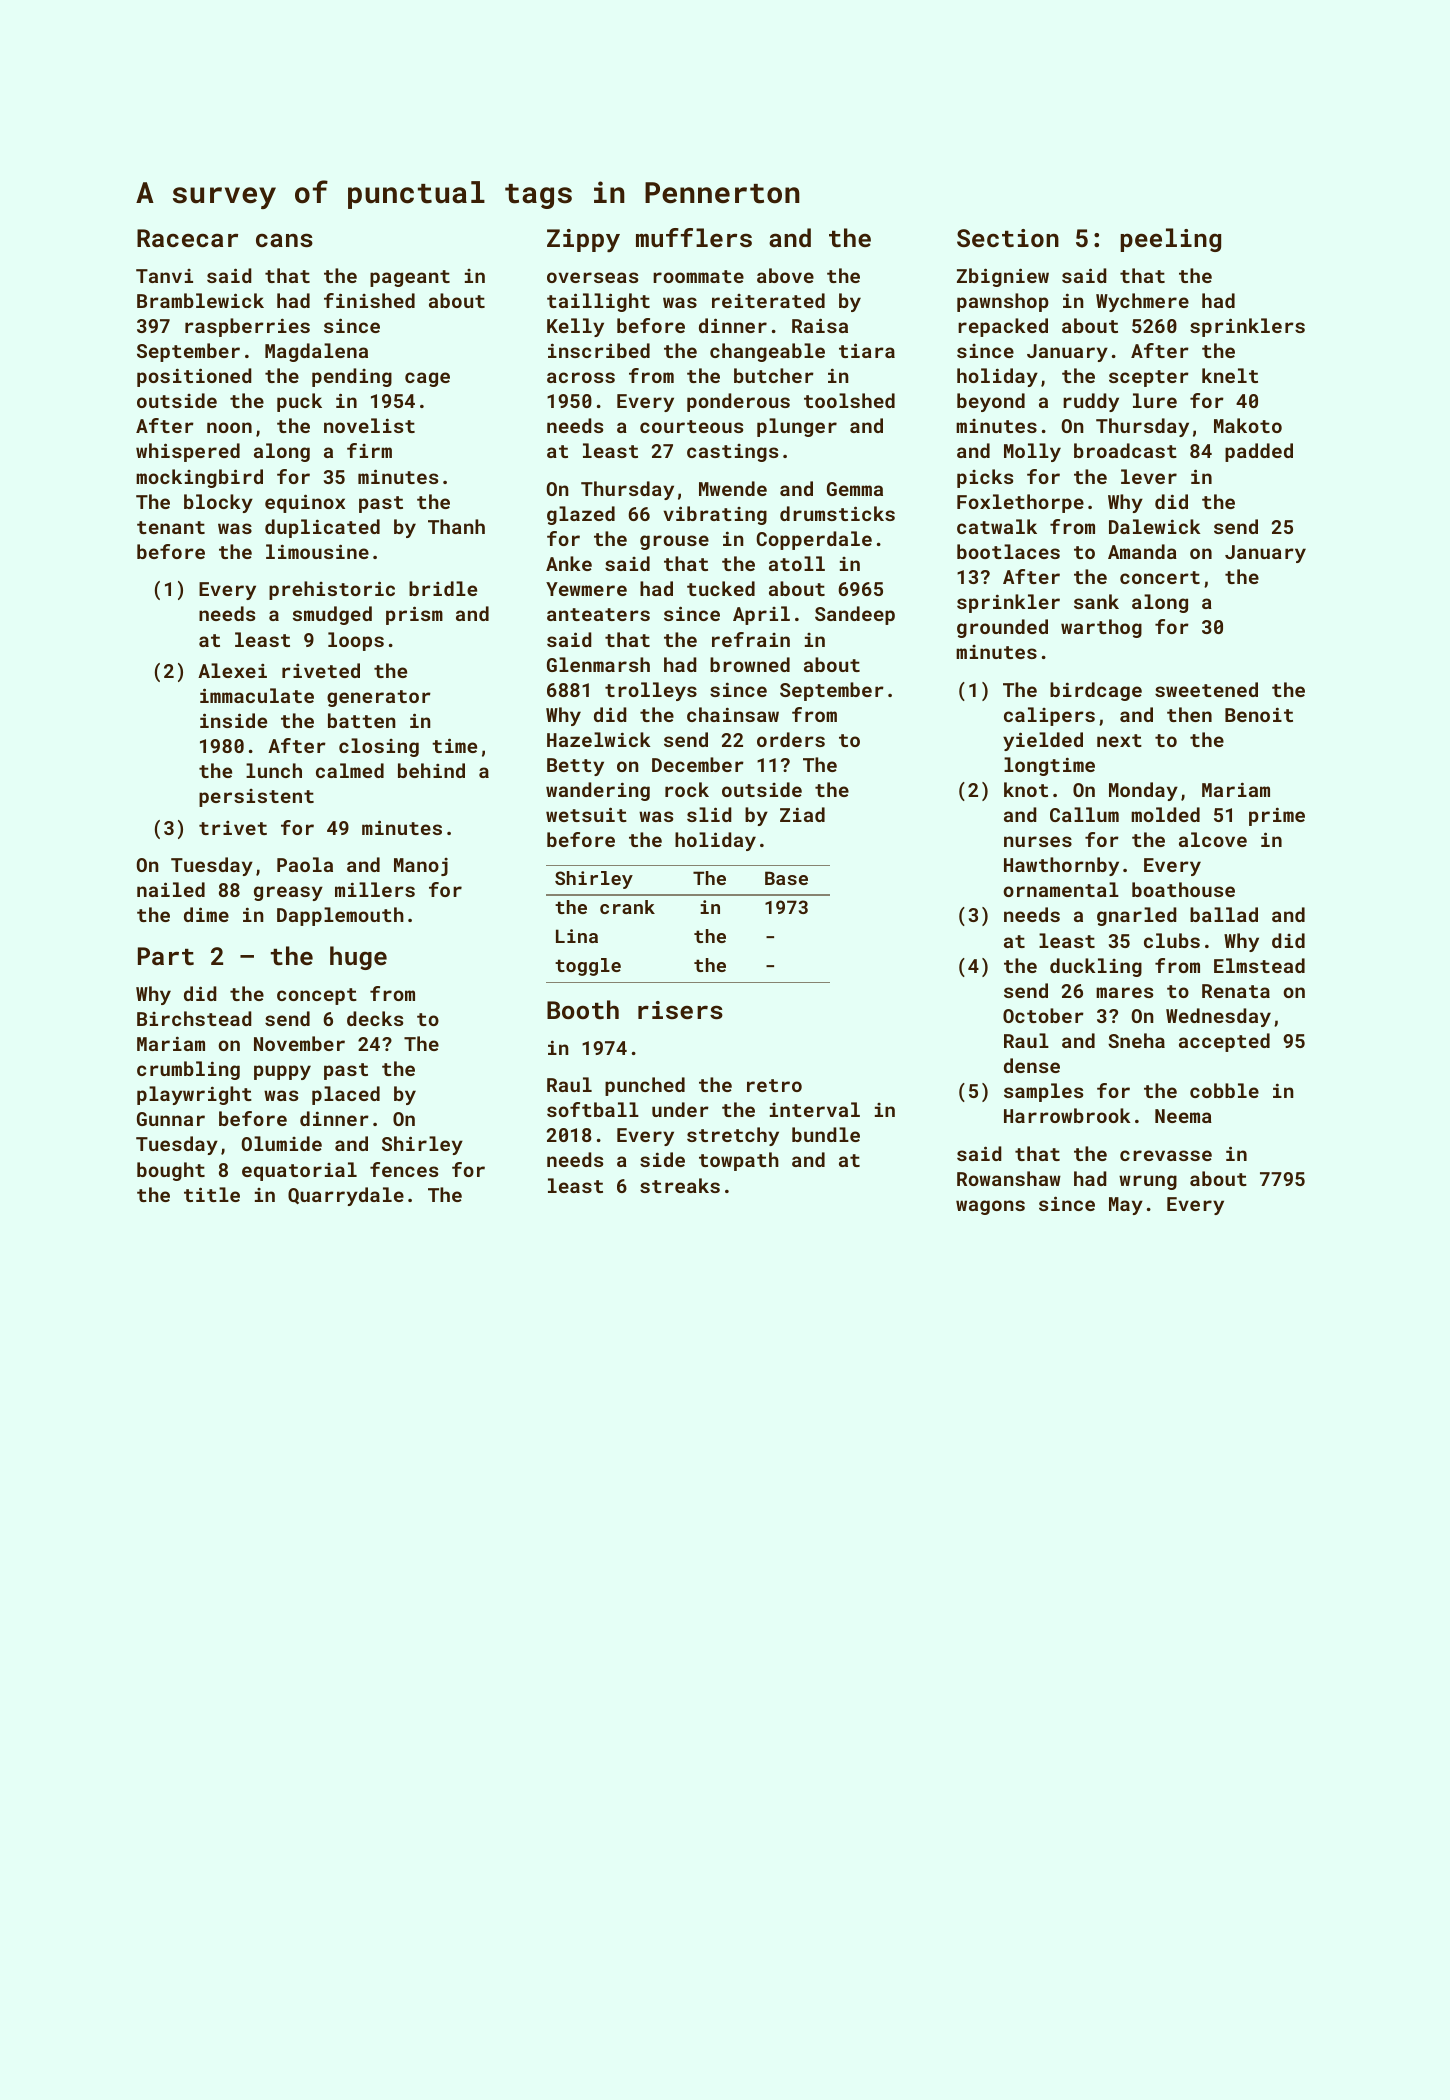 The width and height of the document is (1450, 2100). I want to click on placed, so click(346, 1095).
